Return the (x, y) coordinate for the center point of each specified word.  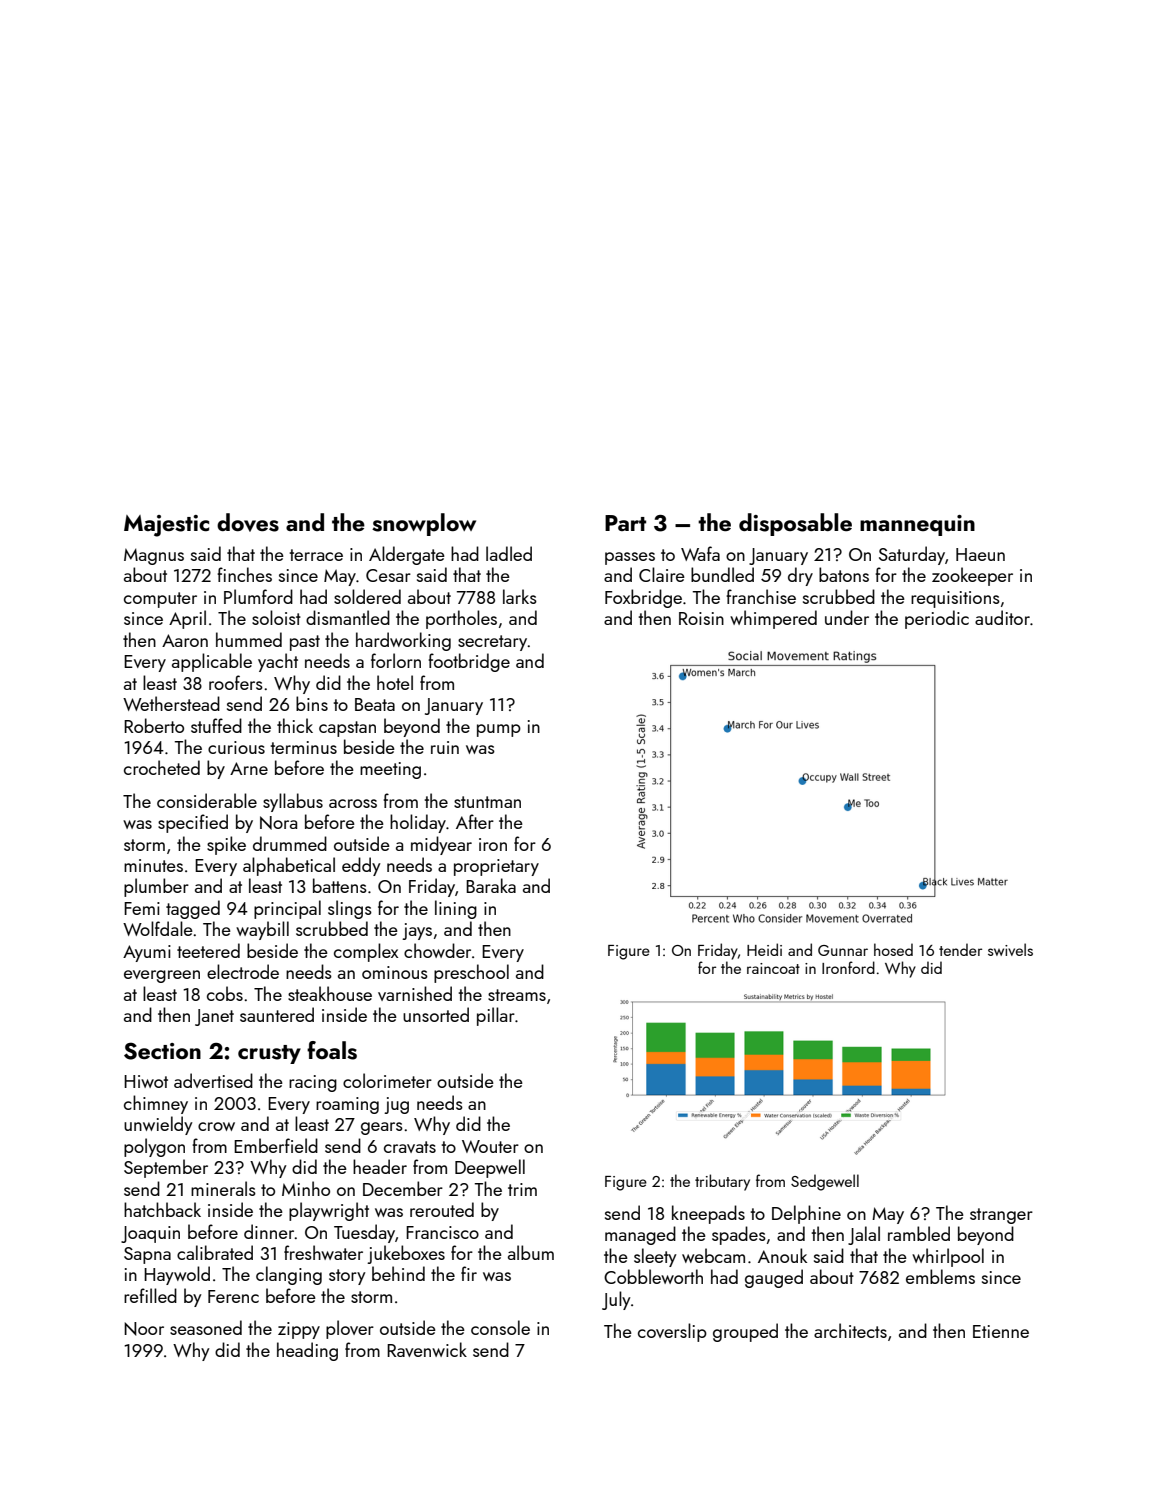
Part (625, 523)
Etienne (1001, 1331)
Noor (144, 1329)
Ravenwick (427, 1349)
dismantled (348, 617)
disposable (795, 524)
